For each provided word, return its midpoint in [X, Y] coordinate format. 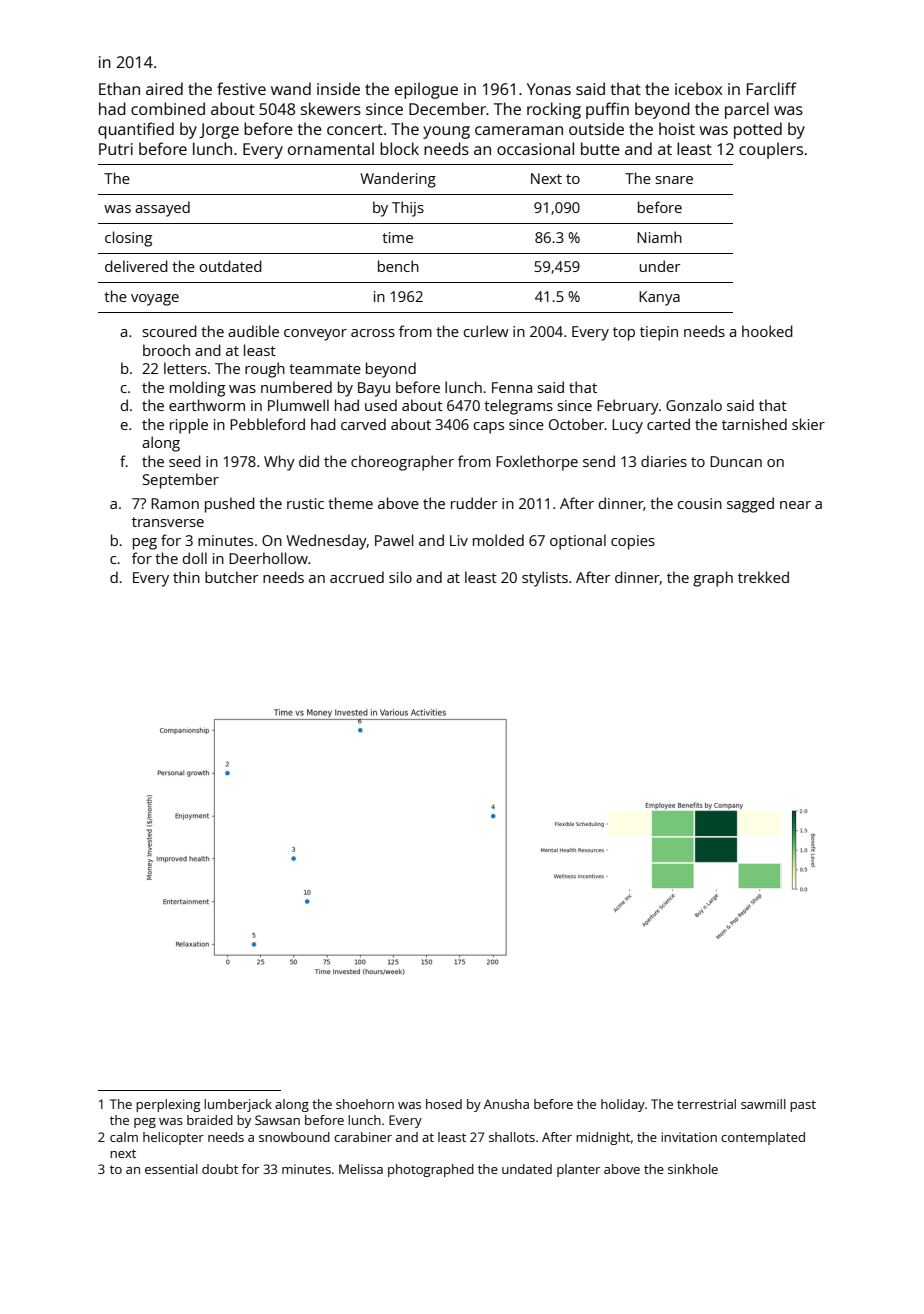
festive [241, 88]
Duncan [736, 461]
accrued [357, 577]
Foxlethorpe [537, 463]
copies [633, 542]
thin [186, 577]
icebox [699, 88]
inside [338, 88]
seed [185, 461]
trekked [763, 577]
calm [124, 1137]
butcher [231, 577]
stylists [545, 579]
